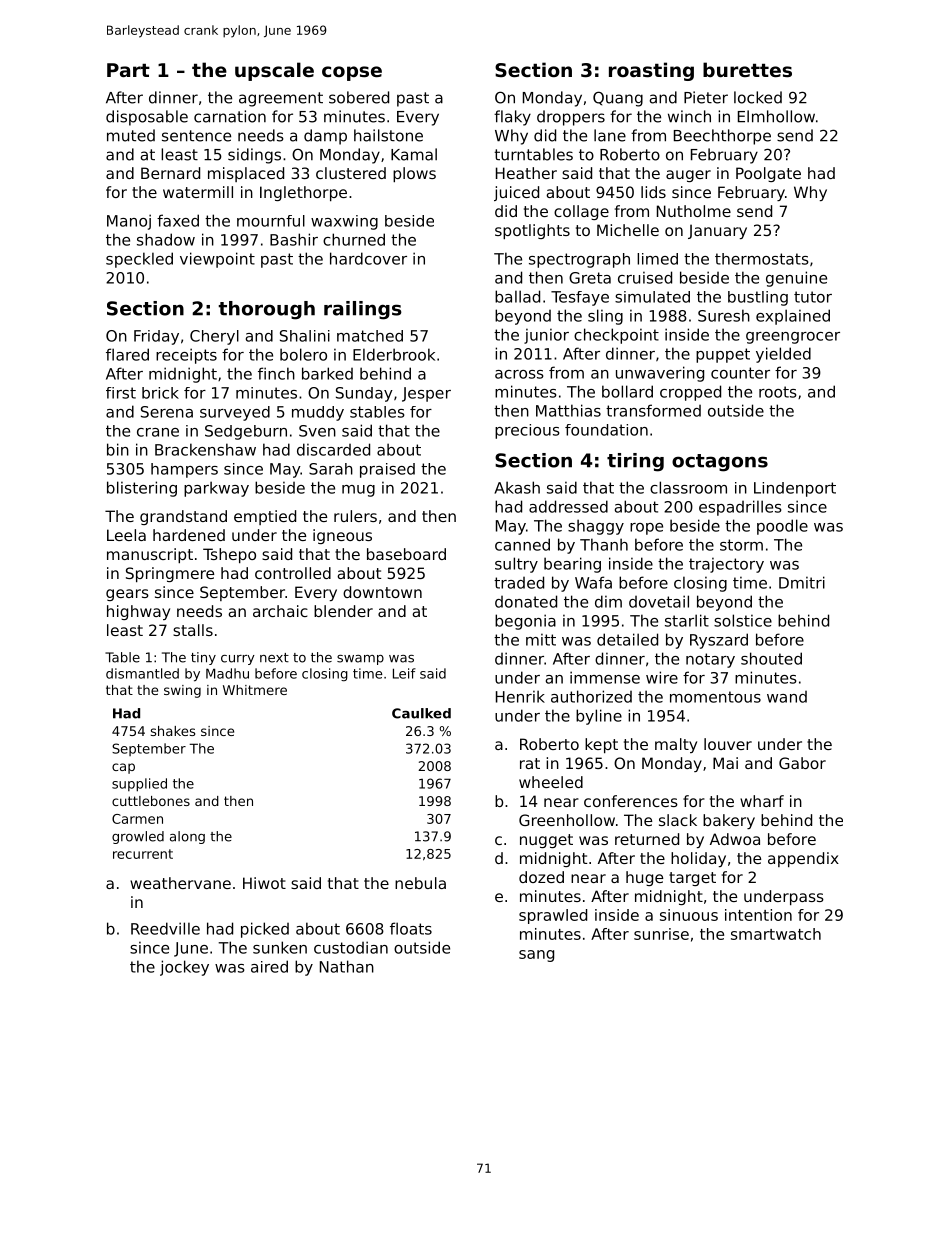 The height and width of the document is (1233, 952). I want to click on flaky, so click(512, 118).
